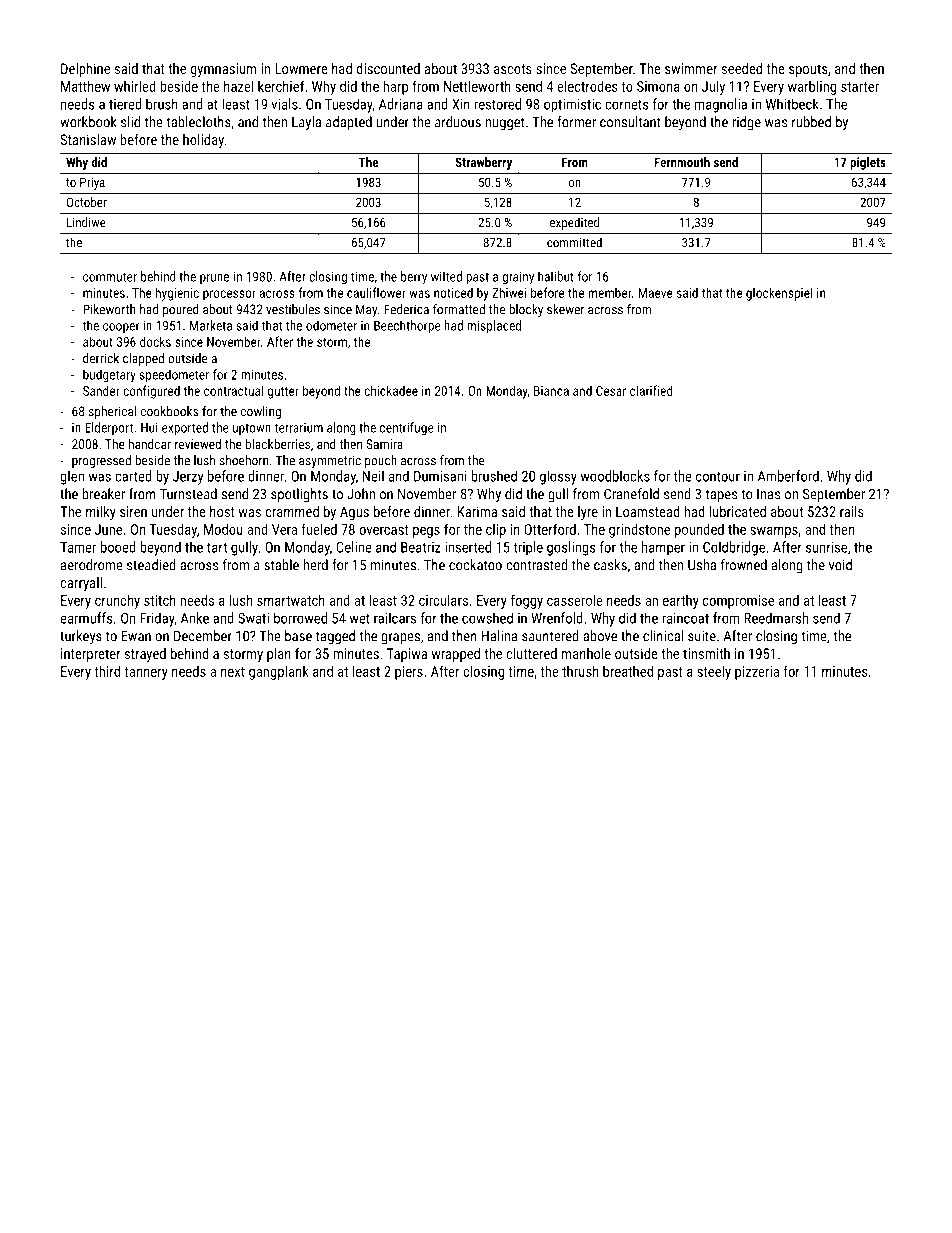 The height and width of the screenshot is (1233, 952). Describe the element at coordinates (78, 547) in the screenshot. I see `Tamer` at that location.
